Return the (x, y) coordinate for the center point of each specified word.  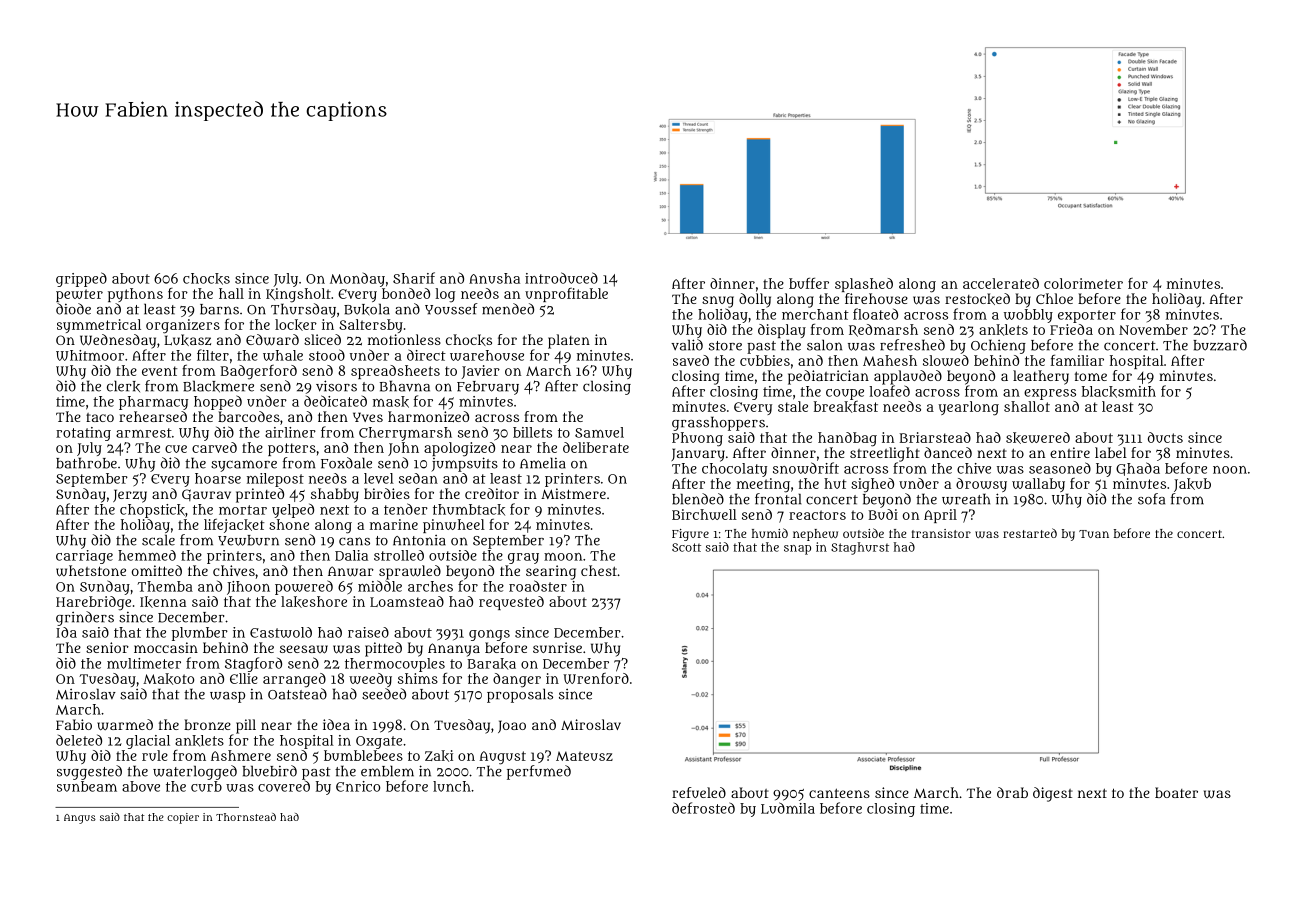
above (141, 786)
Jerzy (130, 496)
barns (219, 309)
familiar (1077, 360)
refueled (699, 792)
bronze (207, 724)
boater (1176, 792)
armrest (144, 433)
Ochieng (998, 346)
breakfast (846, 407)
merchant (815, 314)
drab (1012, 792)
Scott (686, 547)
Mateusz (584, 756)
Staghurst (860, 548)
